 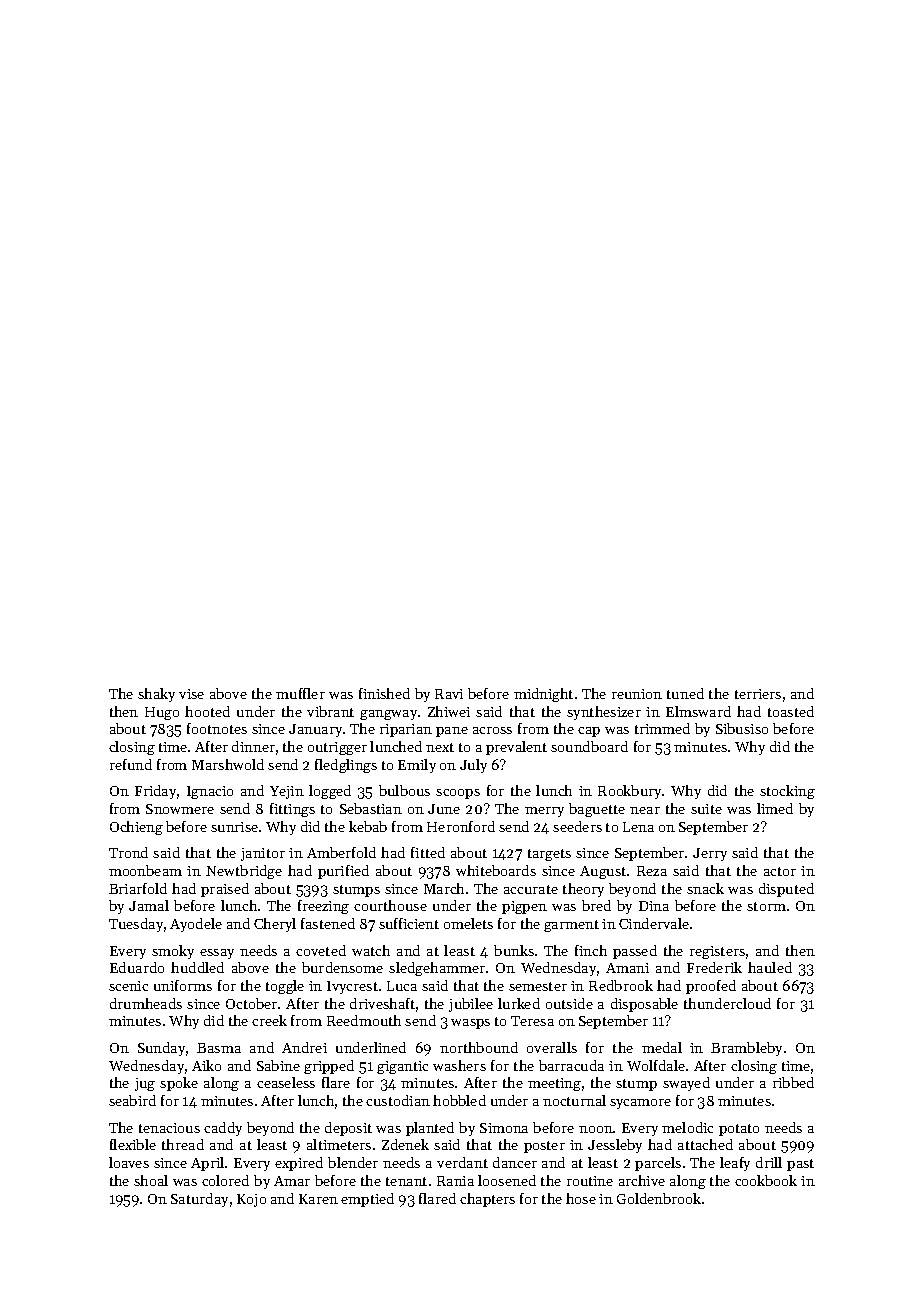 I want to click on gigantic, so click(x=402, y=1067).
